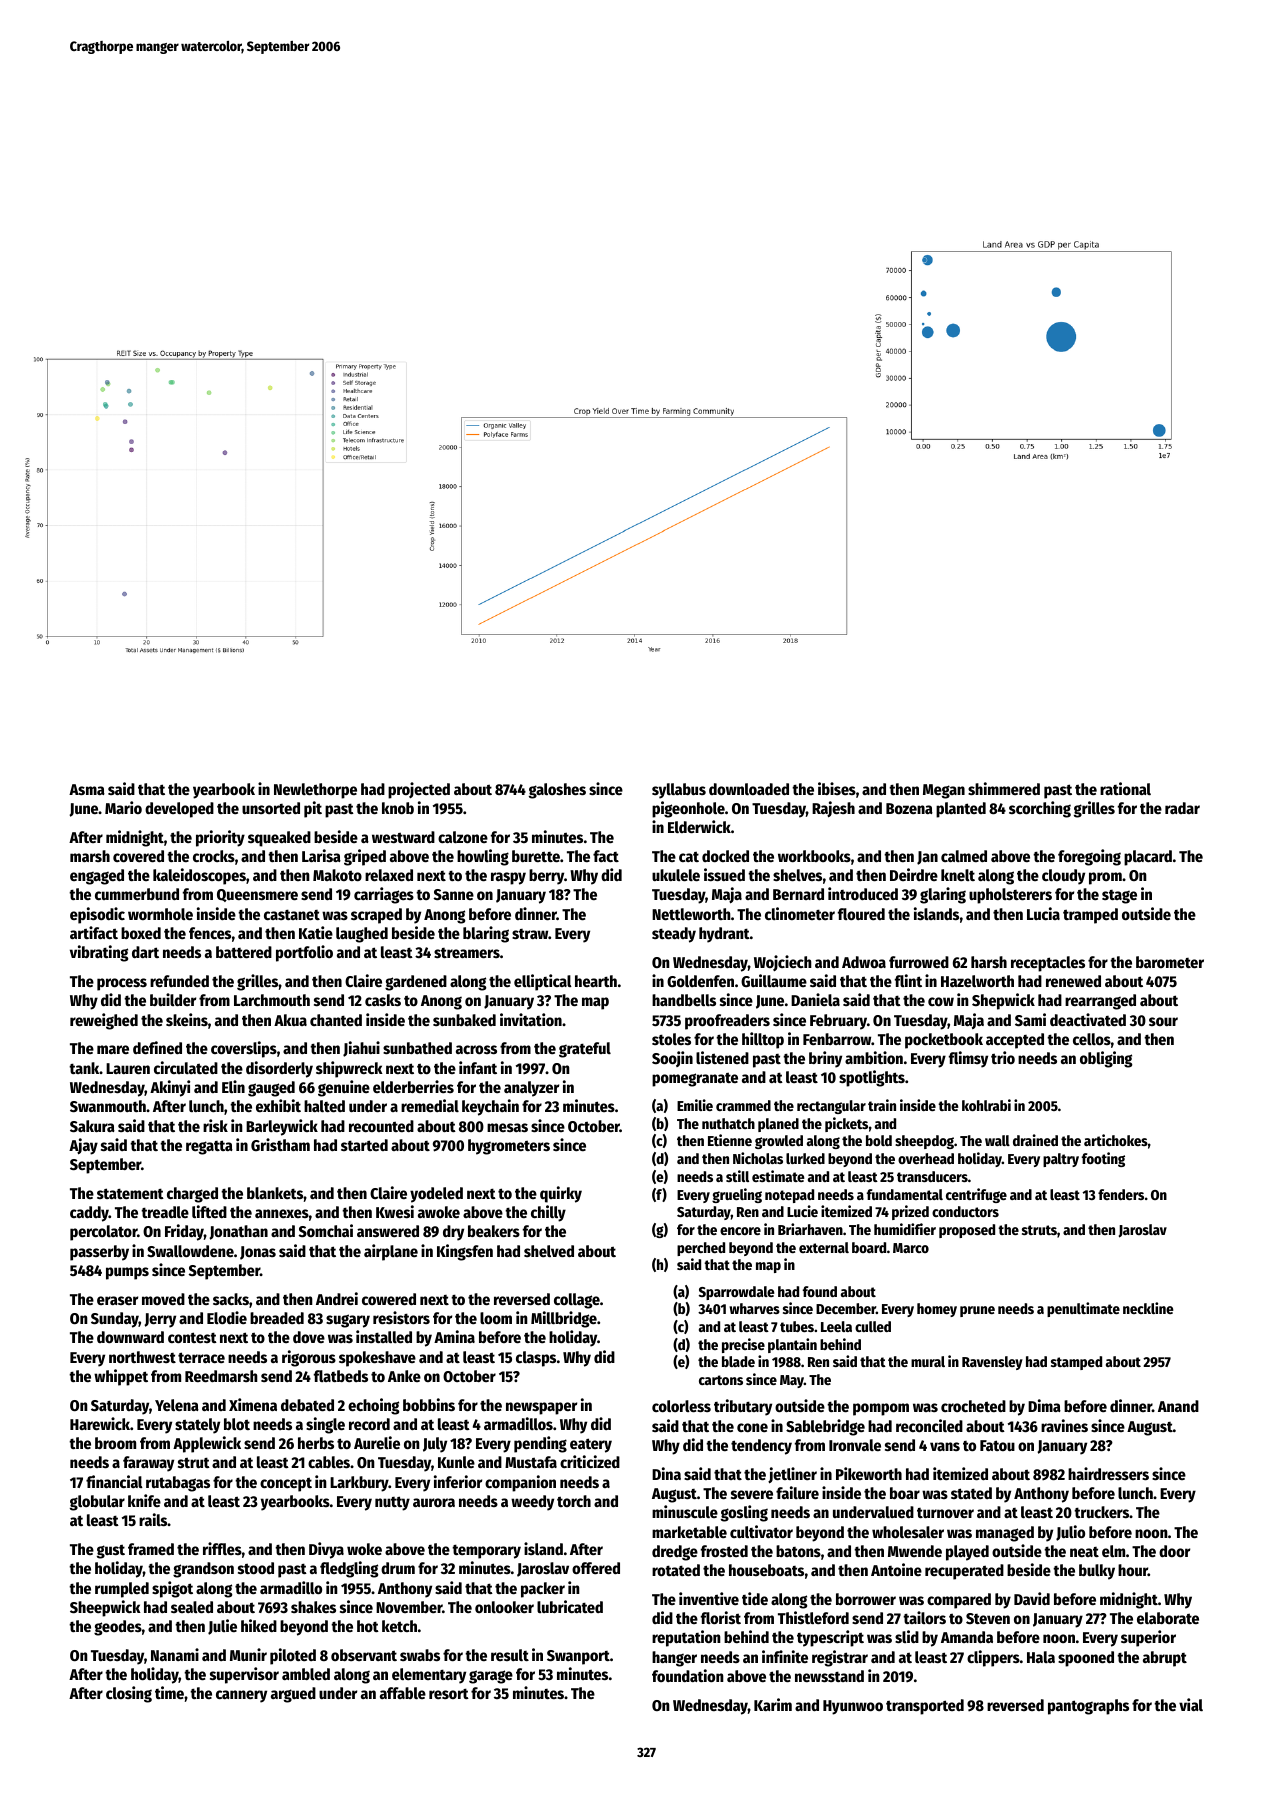  What do you see at coordinates (986, 1105) in the document?
I see `kohlrabi` at bounding box center [986, 1105].
